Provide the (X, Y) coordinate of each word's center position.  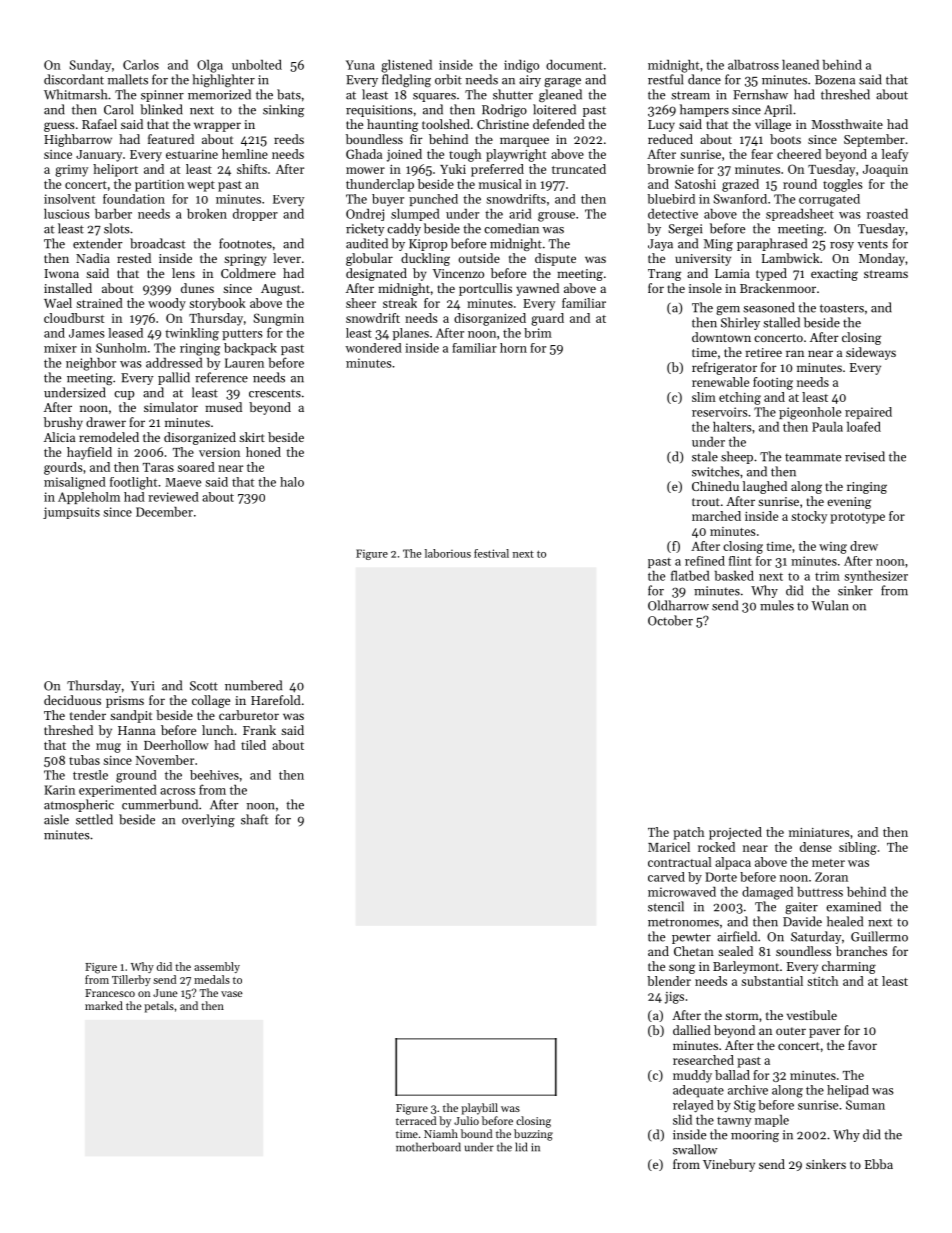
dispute (555, 259)
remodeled (109, 437)
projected (735, 833)
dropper (255, 215)
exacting (834, 275)
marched (716, 516)
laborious (448, 553)
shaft (254, 819)
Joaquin (885, 171)
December (164, 512)
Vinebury (729, 1165)
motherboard (428, 1147)
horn (513, 348)
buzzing (533, 1135)
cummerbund (160, 804)
